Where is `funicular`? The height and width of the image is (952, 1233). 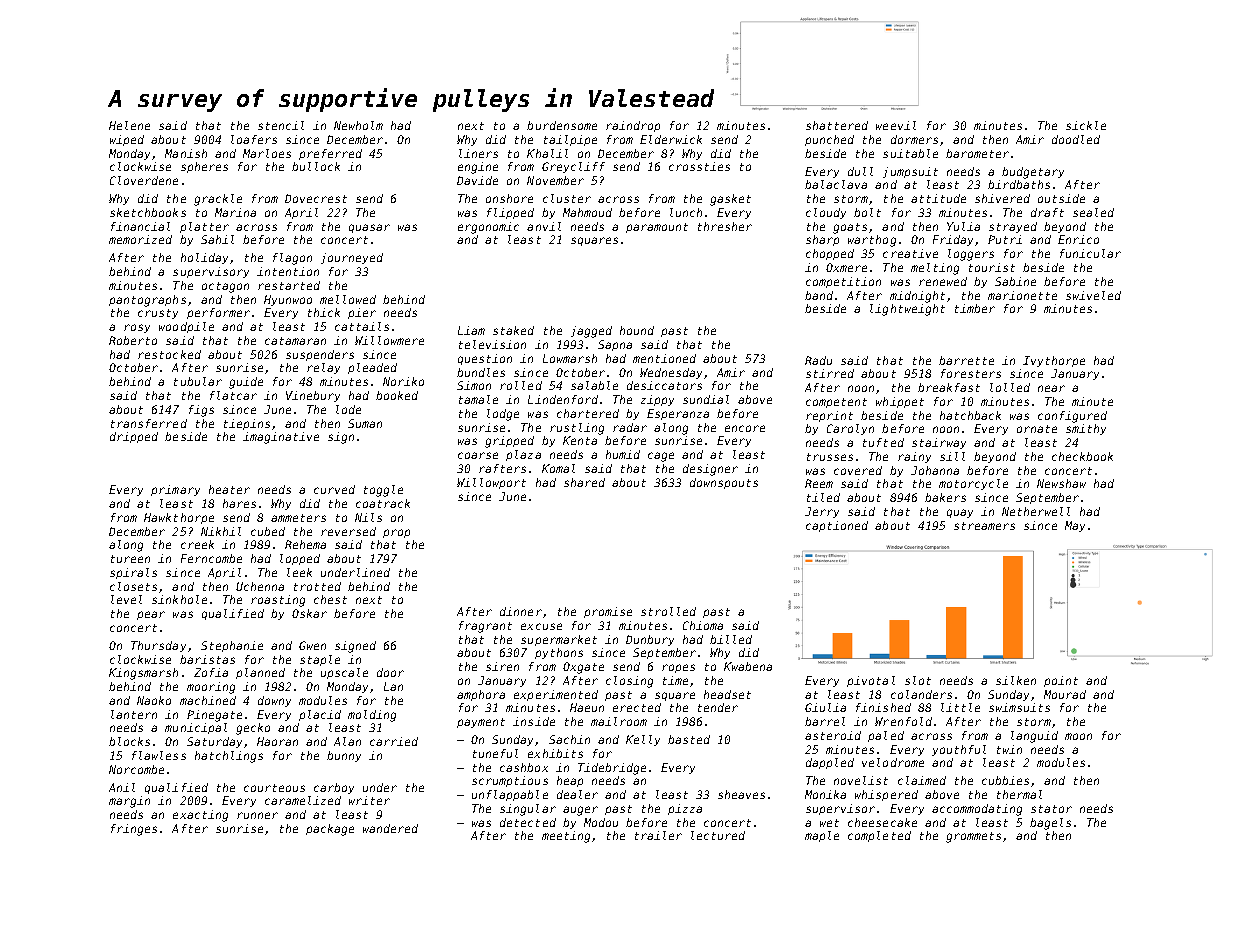 funicular is located at coordinates (1090, 253).
